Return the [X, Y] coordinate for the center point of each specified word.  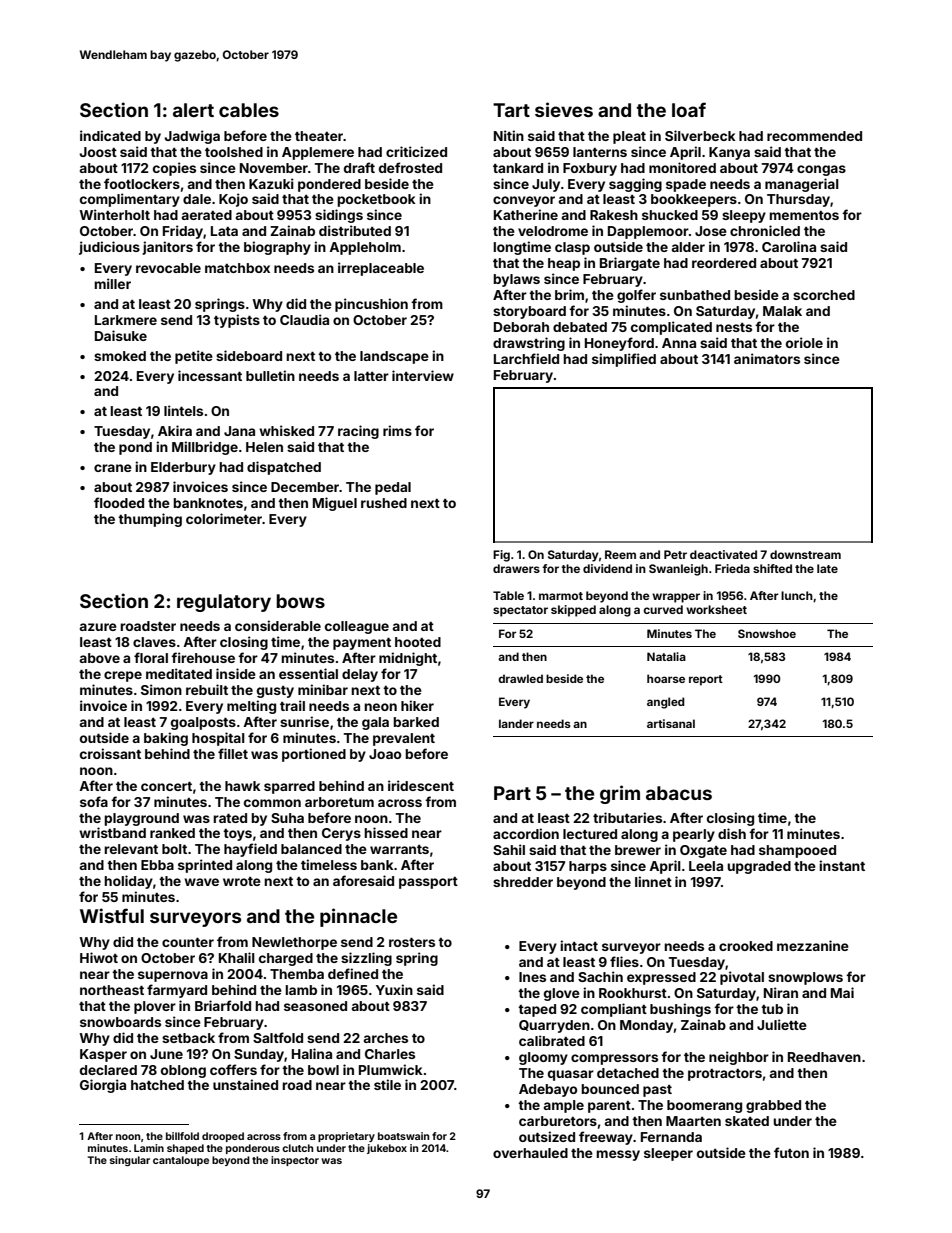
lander [516, 723]
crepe [123, 676]
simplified [624, 360]
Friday [183, 232]
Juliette [782, 1024]
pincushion [371, 305]
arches [385, 1038]
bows [300, 601]
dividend [607, 568]
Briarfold [223, 1005]
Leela [706, 866]
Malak [782, 311]
